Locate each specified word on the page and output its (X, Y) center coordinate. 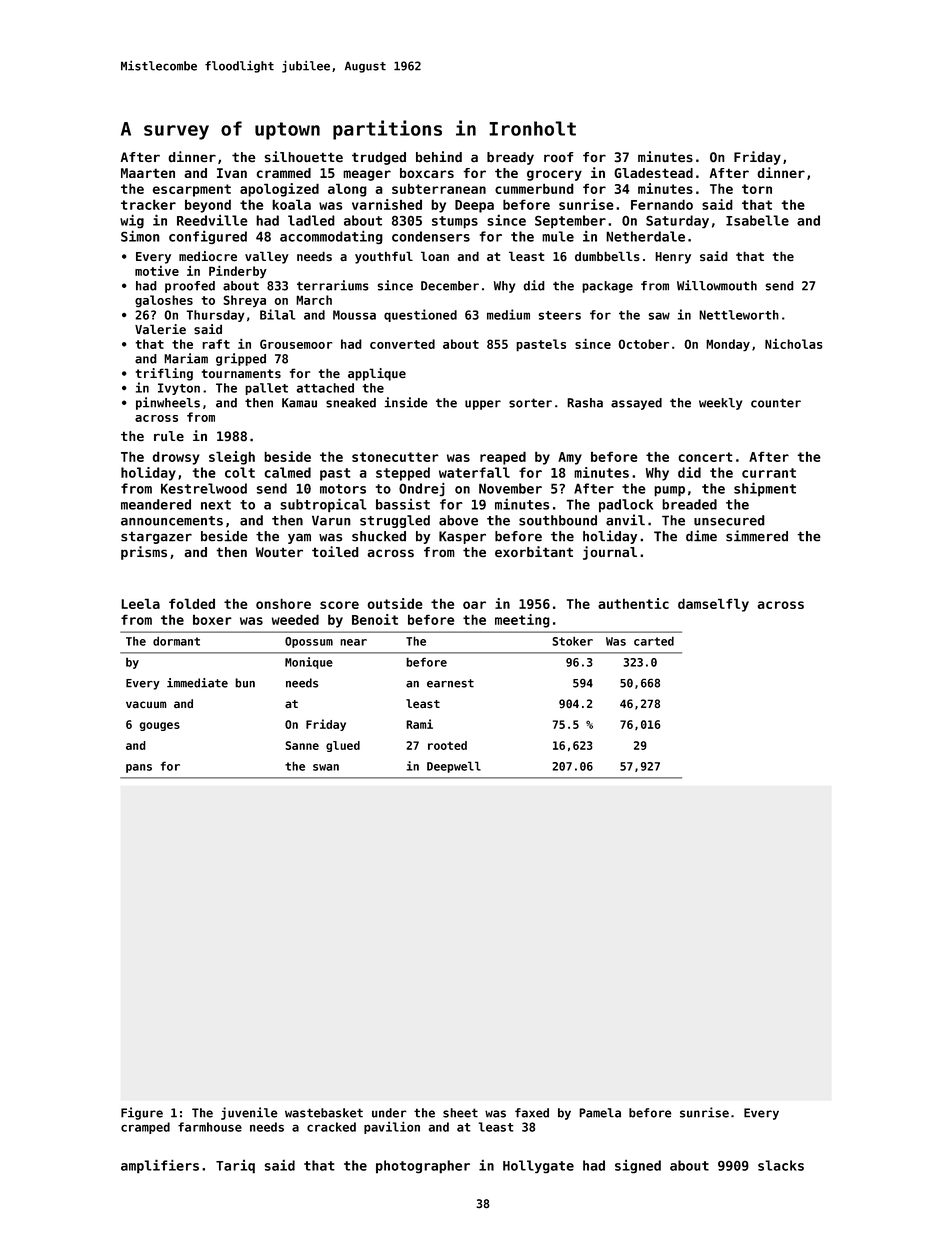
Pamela (600, 1113)
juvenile (249, 1113)
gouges (159, 726)
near (353, 642)
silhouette (304, 157)
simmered (757, 536)
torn (757, 189)
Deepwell (454, 767)
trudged (379, 158)
